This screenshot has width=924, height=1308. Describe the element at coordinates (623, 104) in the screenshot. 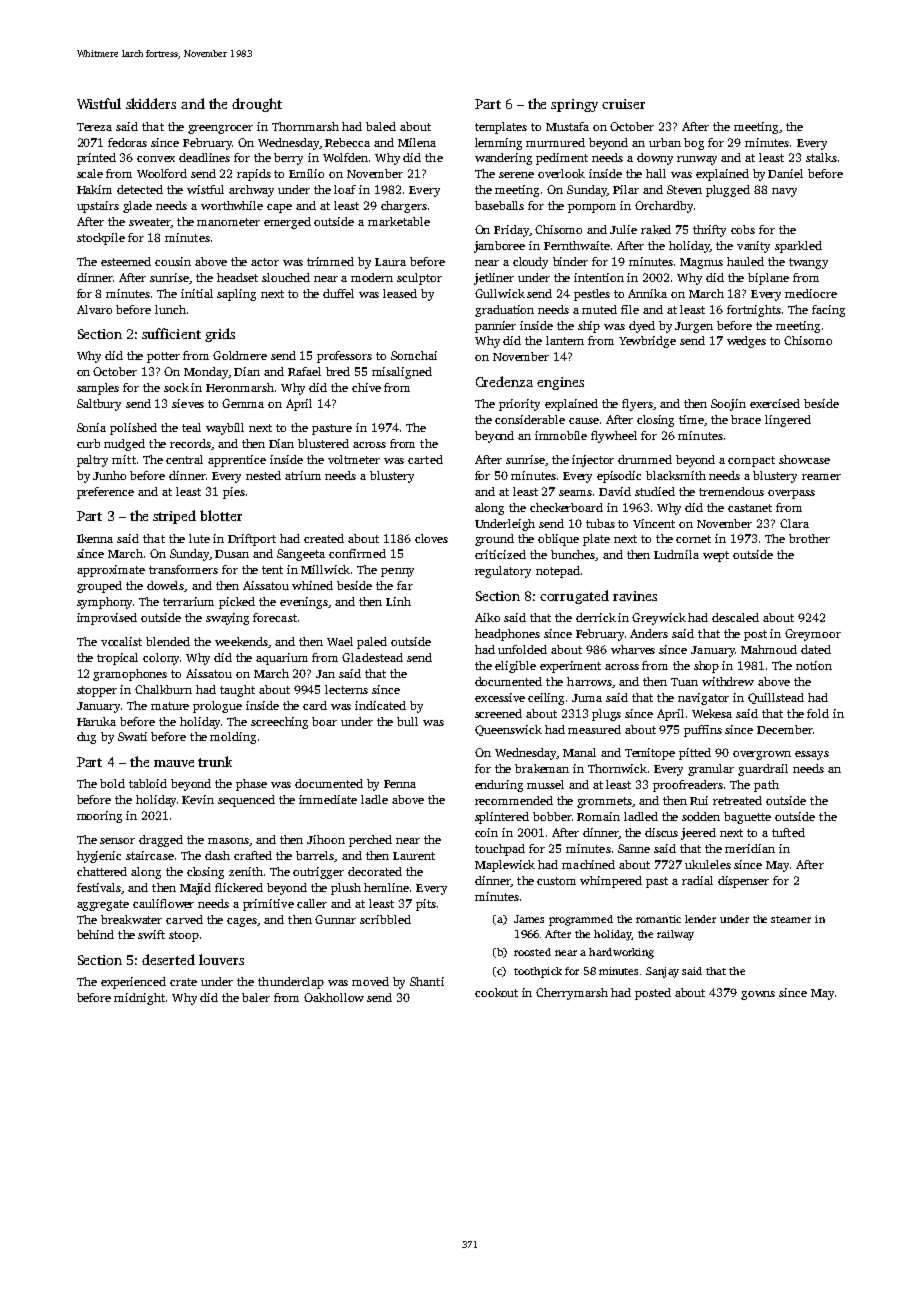

I see `cruiser` at that location.
